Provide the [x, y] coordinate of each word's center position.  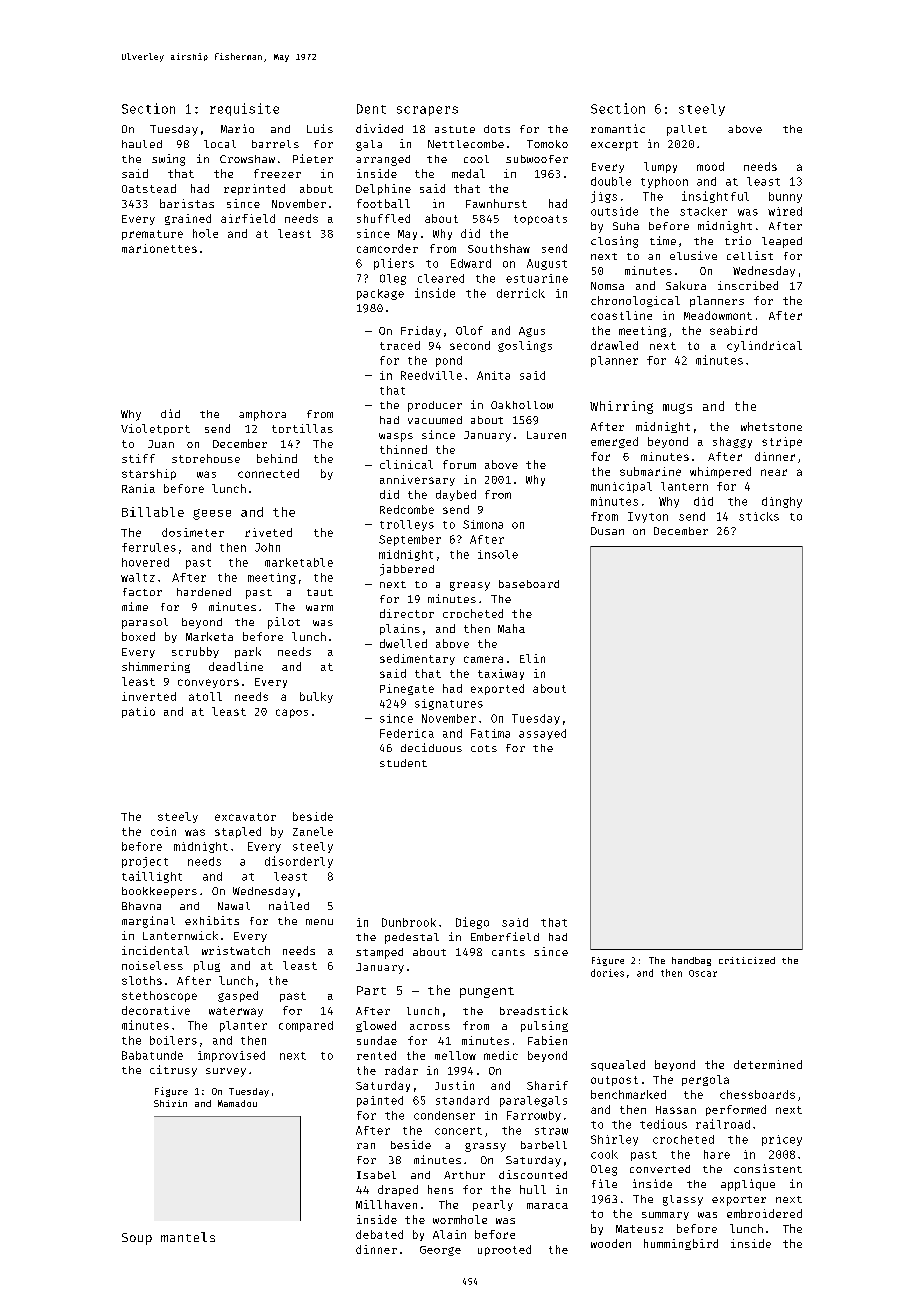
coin [163, 831]
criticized [747, 960]
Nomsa [607, 286]
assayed [542, 734]
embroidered [764, 1213]
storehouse [206, 458]
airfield [248, 218]
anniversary [417, 480]
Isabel [376, 1175]
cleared [441, 278]
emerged [614, 442]
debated [379, 1234]
